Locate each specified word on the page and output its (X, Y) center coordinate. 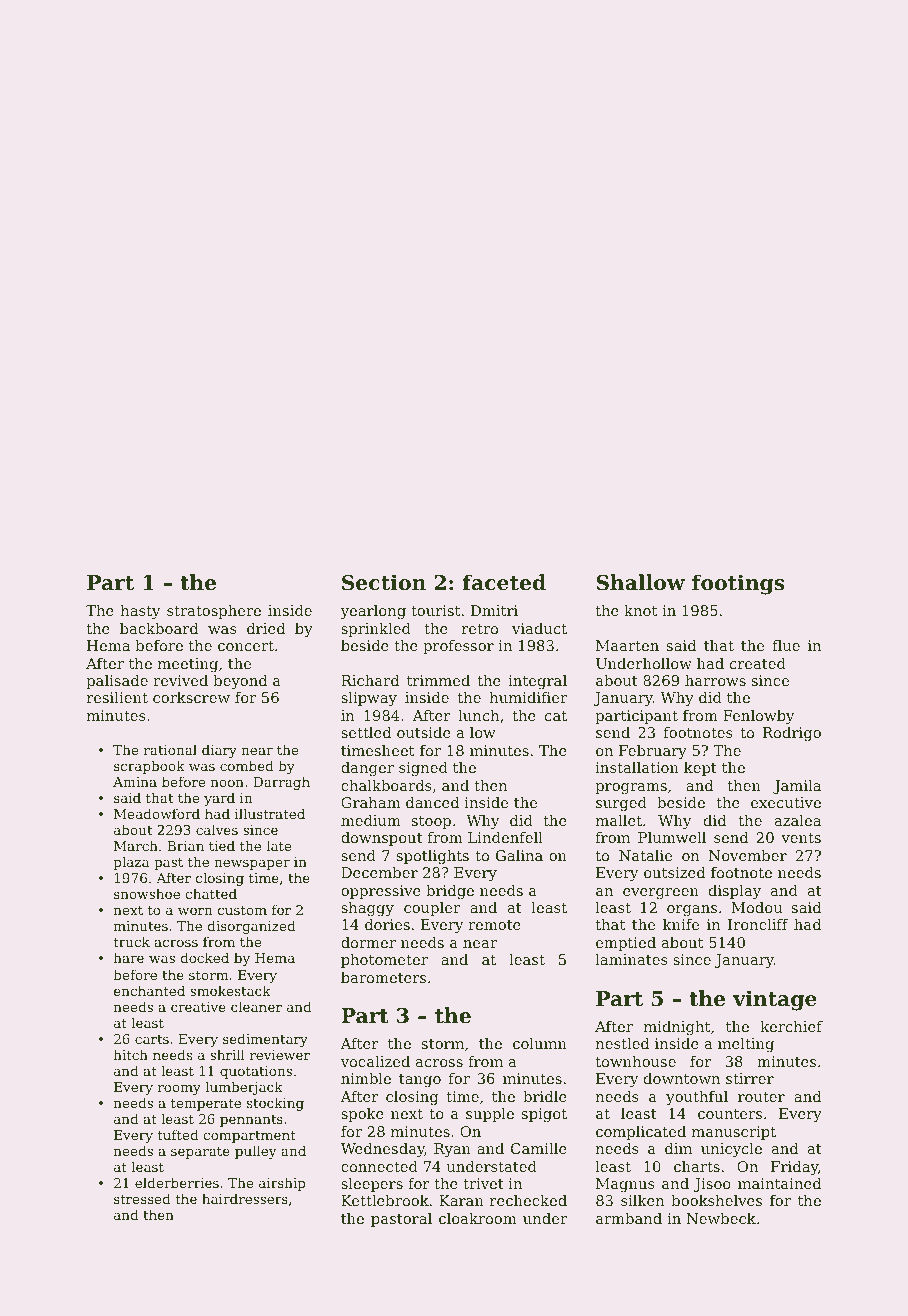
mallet (619, 820)
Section (384, 582)
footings (738, 584)
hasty (140, 612)
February (653, 752)
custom (242, 910)
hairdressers (245, 1198)
